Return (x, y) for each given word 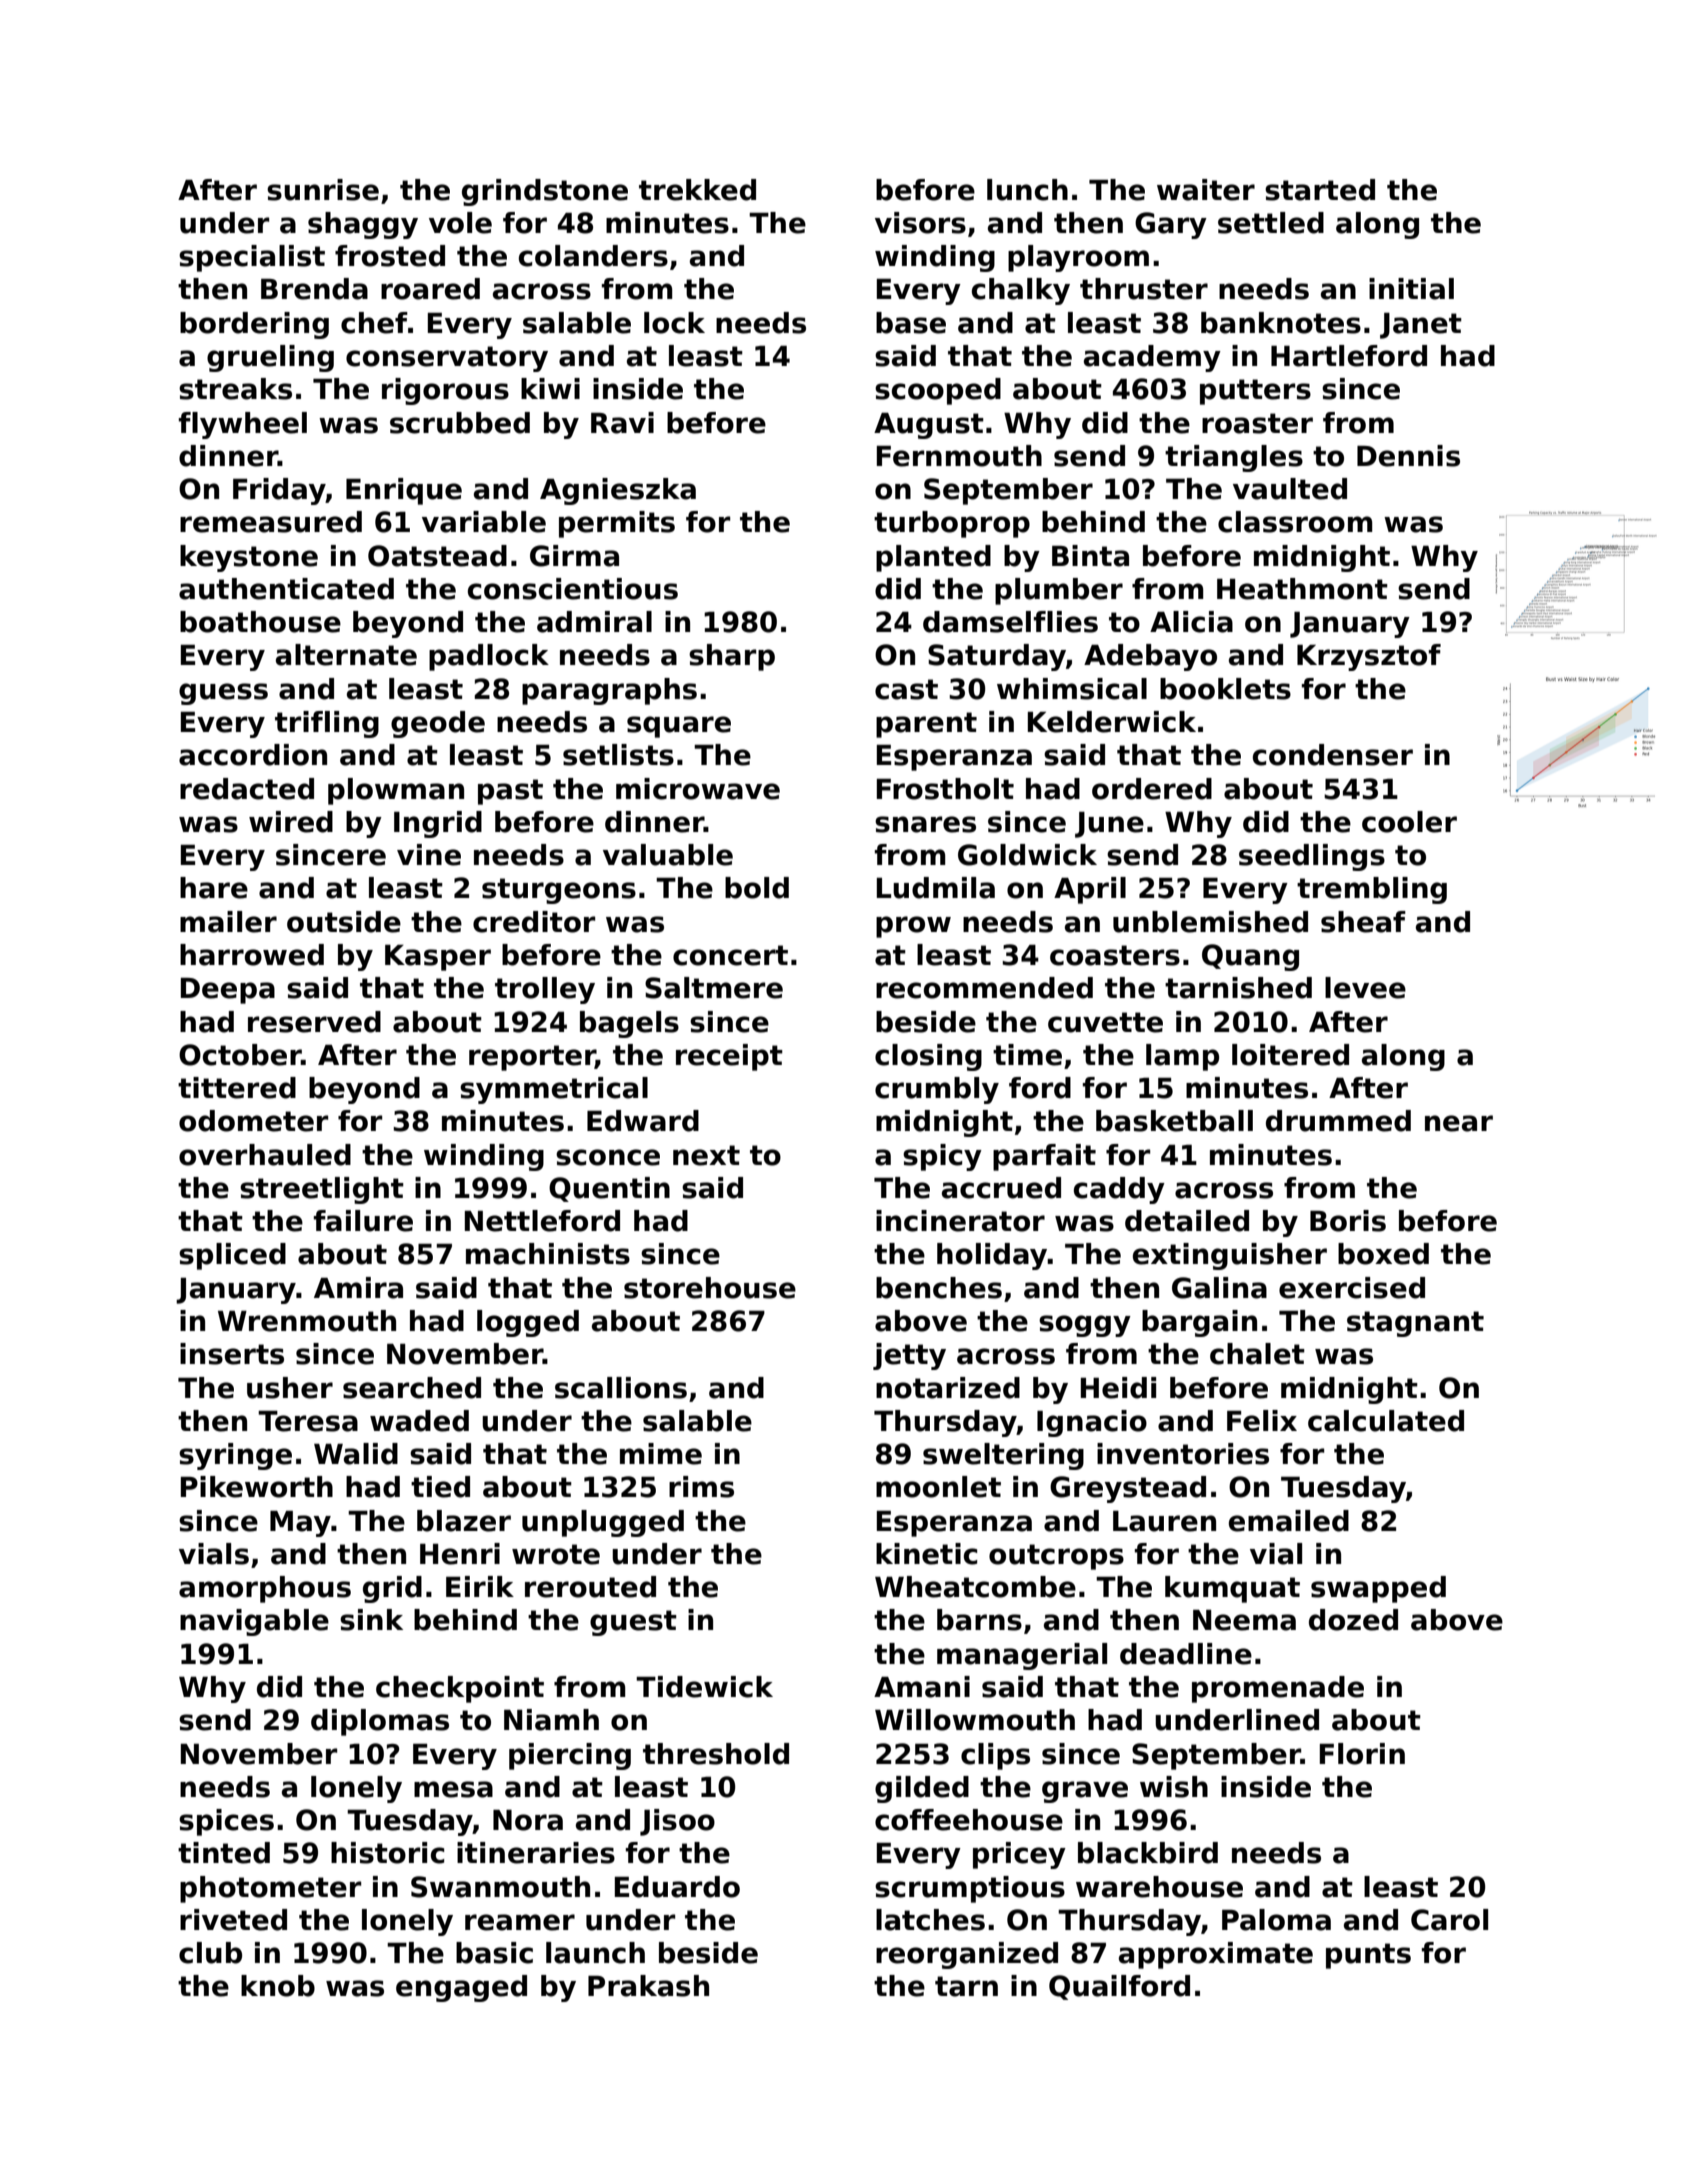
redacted (247, 789)
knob (278, 1986)
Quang (1250, 957)
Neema (1244, 1620)
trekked (697, 190)
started (1320, 190)
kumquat (1232, 1589)
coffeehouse (969, 1820)
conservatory (447, 359)
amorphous (265, 1589)
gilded (922, 1789)
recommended (984, 988)
